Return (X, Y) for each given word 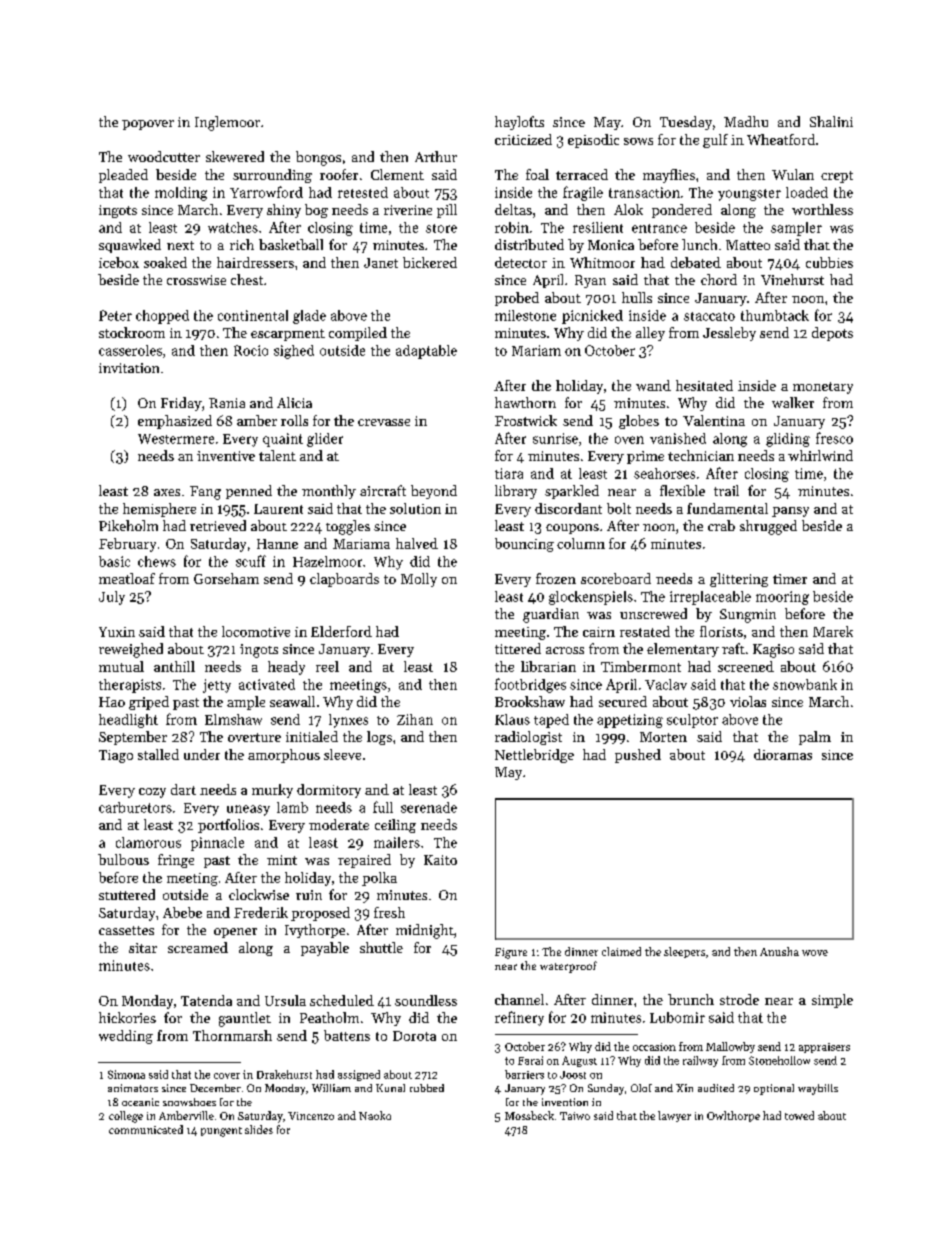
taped (551, 721)
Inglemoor (227, 123)
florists (721, 631)
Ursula (285, 1000)
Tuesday (686, 123)
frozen (556, 578)
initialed (312, 736)
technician (701, 455)
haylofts (519, 123)
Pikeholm (128, 525)
